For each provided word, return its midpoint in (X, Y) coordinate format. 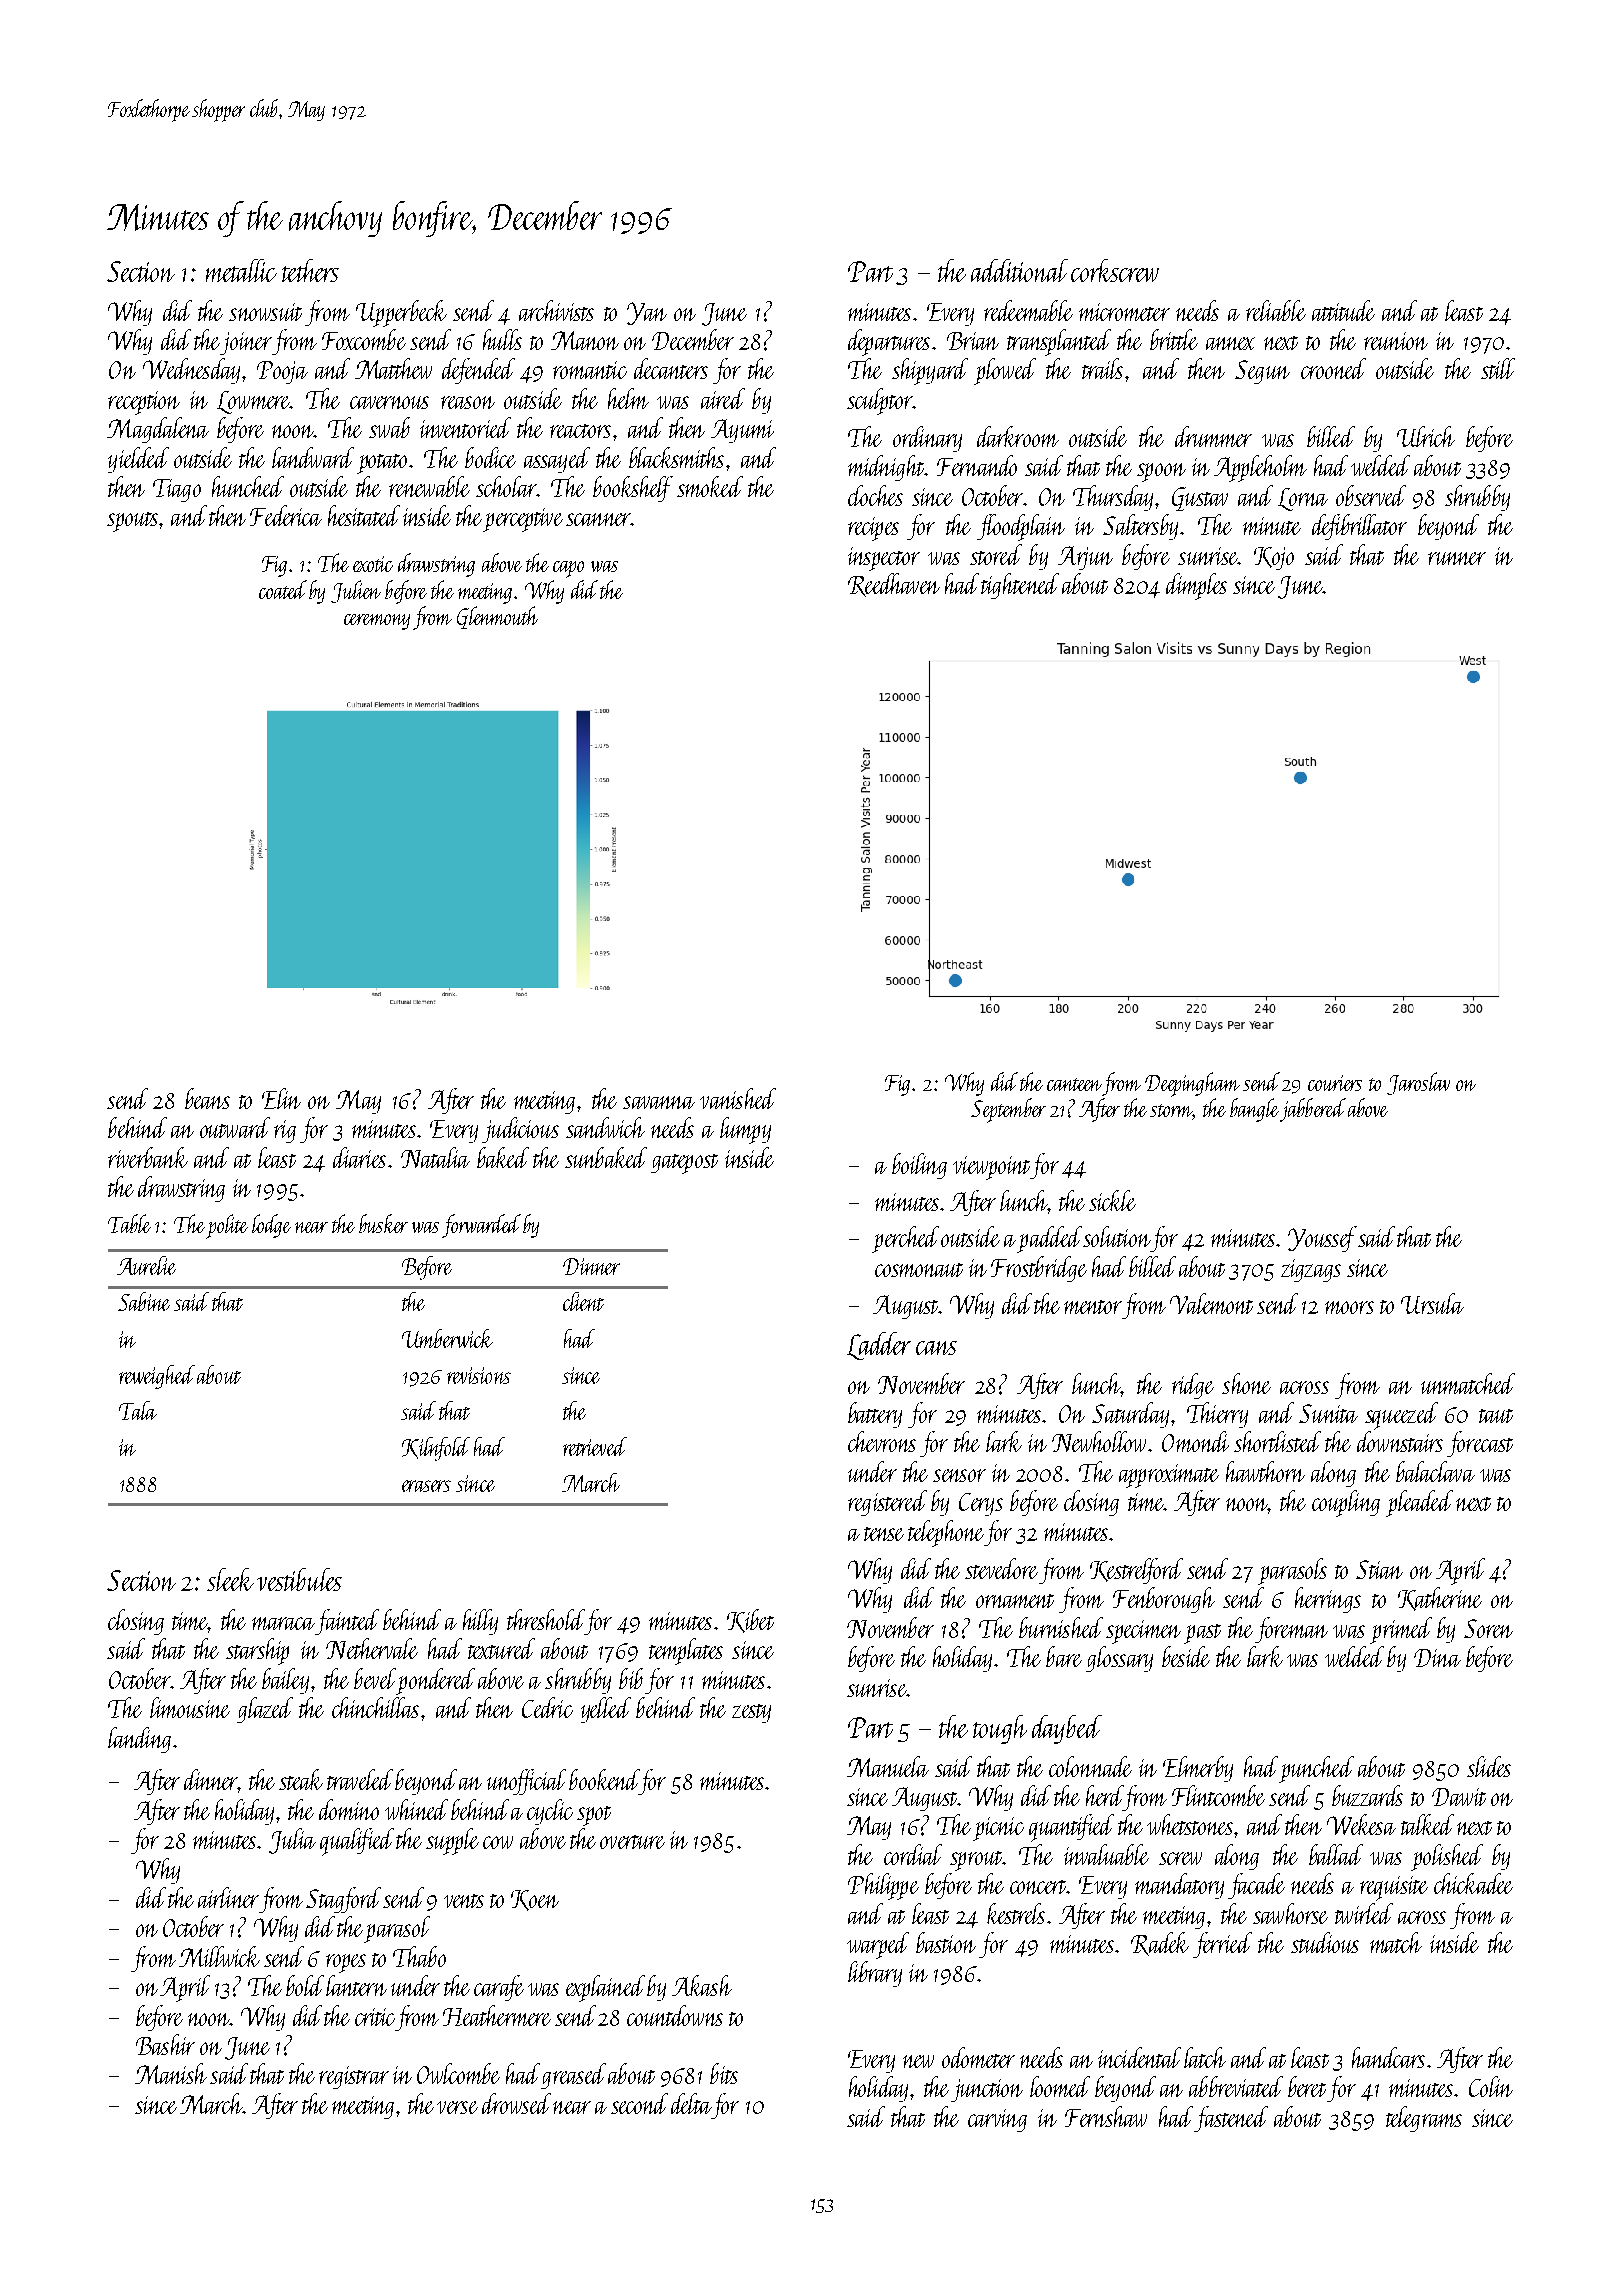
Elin (281, 1098)
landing (139, 1740)
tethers (310, 270)
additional (1019, 270)
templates (686, 1651)
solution (1116, 1236)
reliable (1276, 310)
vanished (738, 1098)
